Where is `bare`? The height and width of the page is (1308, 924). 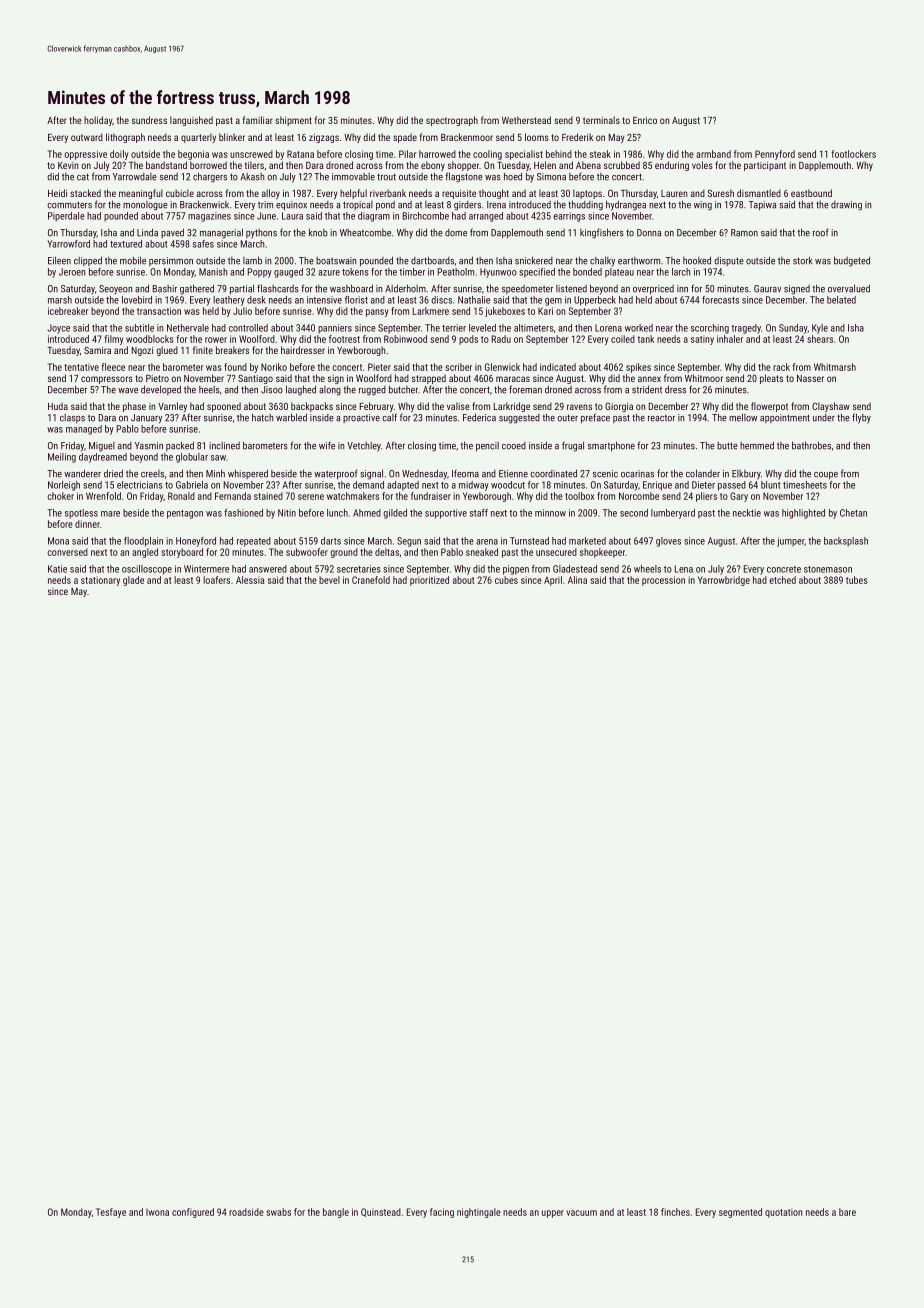
bare is located at coordinates (847, 1212).
